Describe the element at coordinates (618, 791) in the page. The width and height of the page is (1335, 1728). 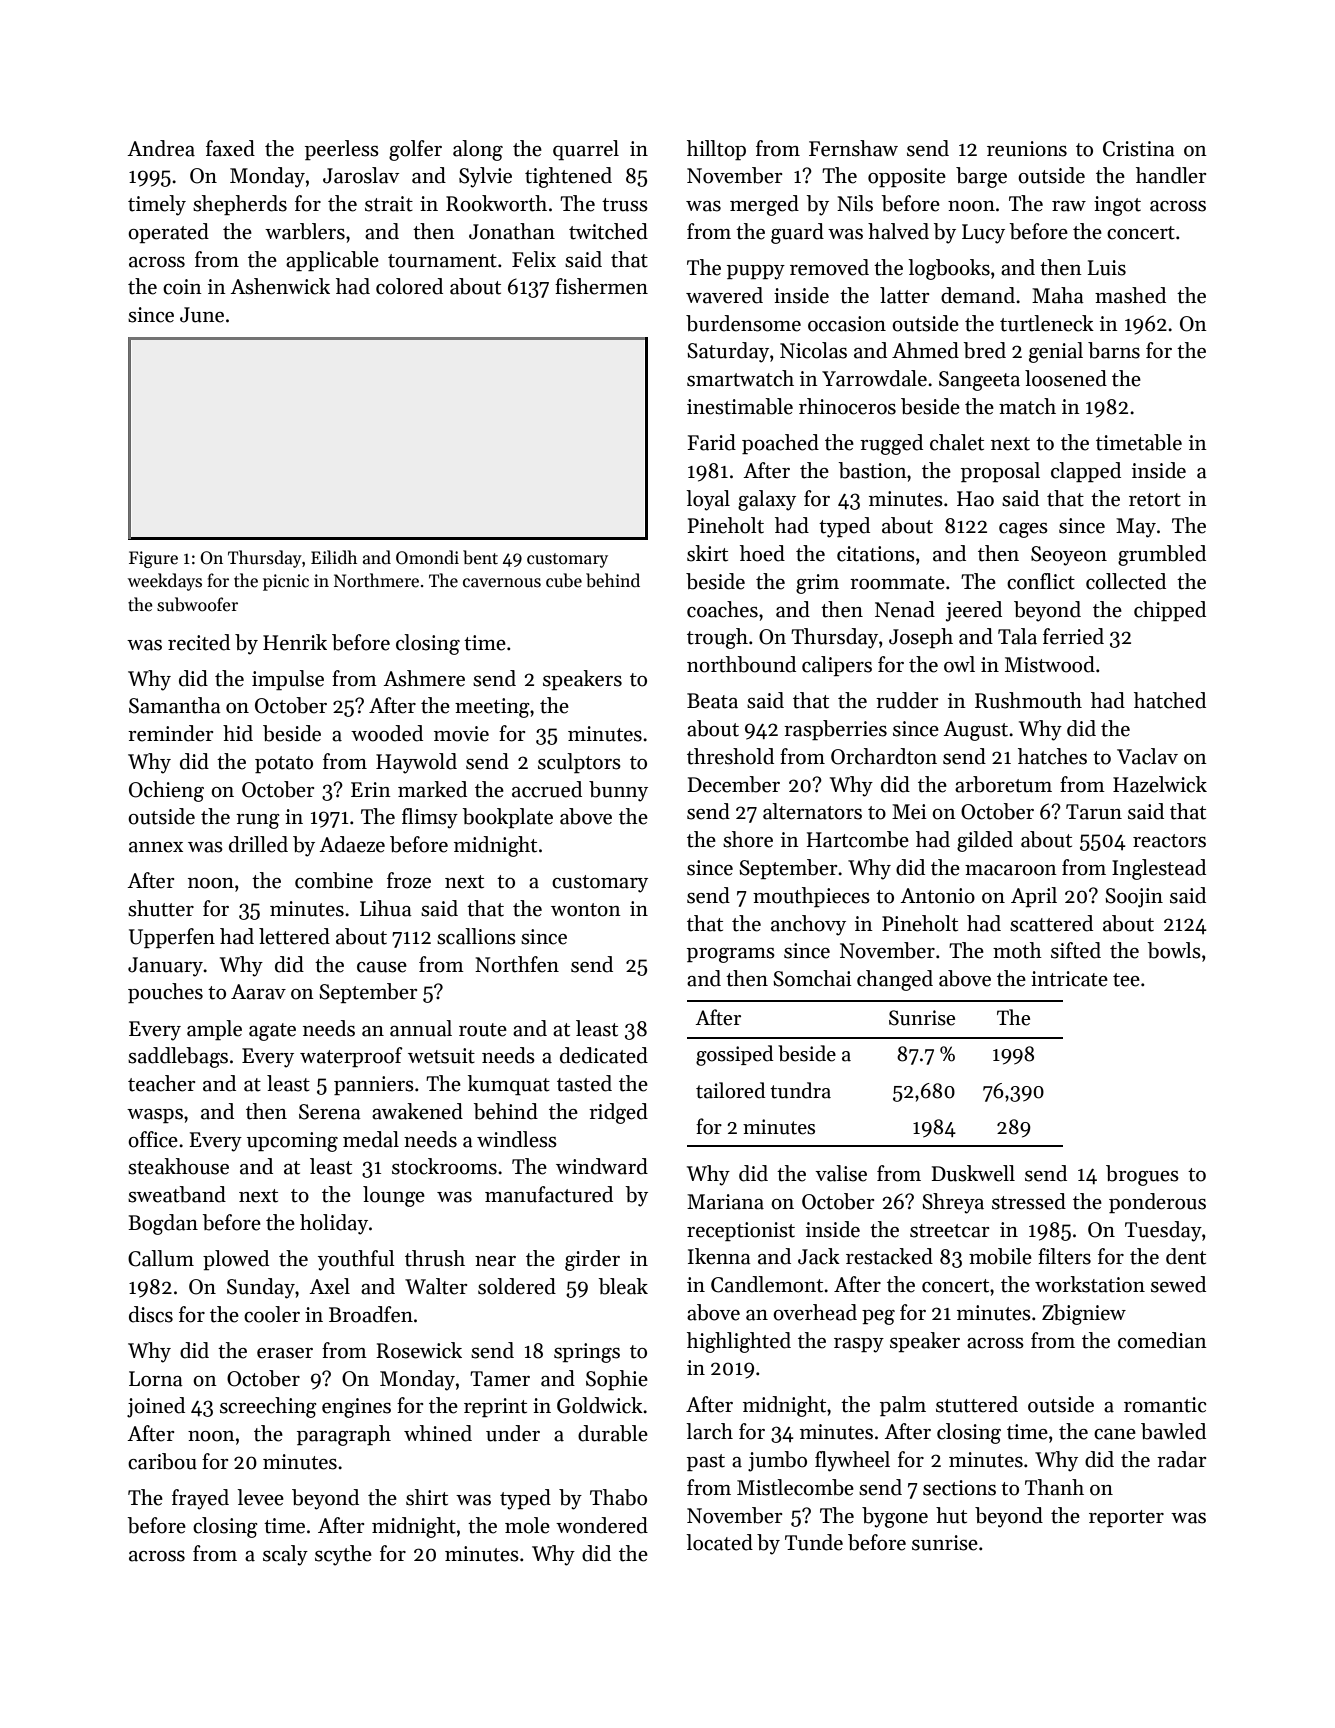
I see `bunny` at that location.
